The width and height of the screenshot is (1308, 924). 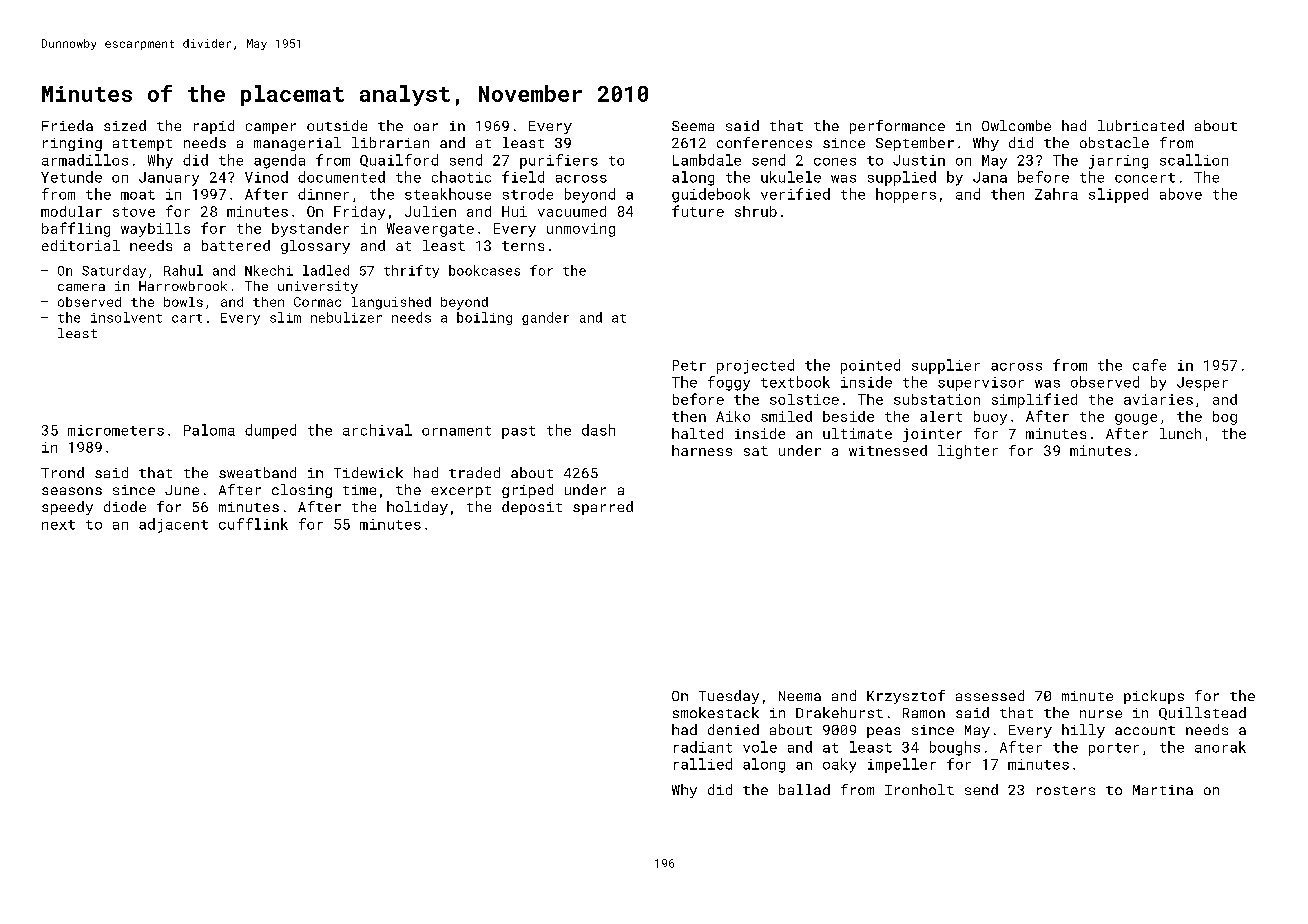 I want to click on lubricated, so click(x=1141, y=125).
